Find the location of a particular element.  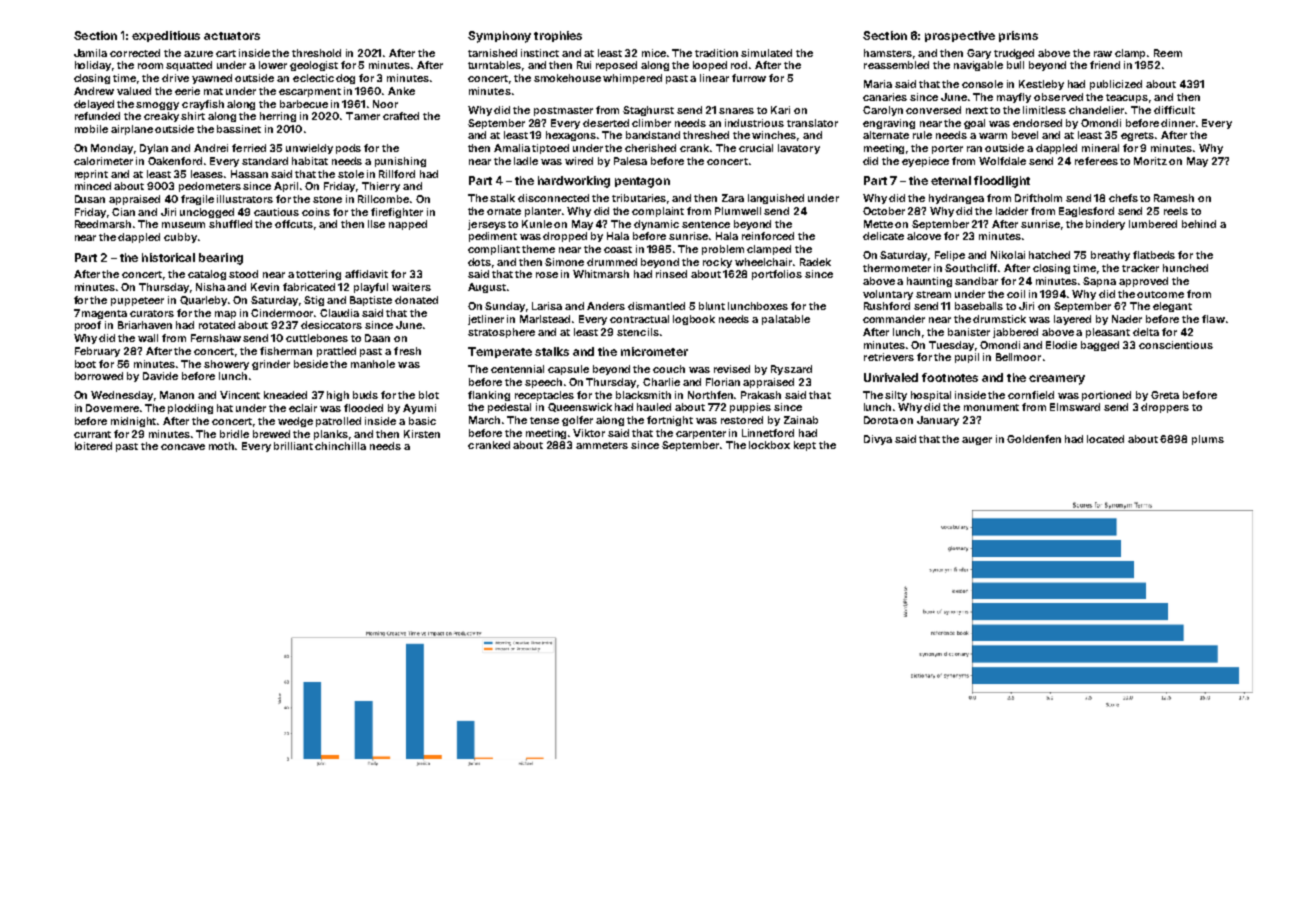

Ilse is located at coordinates (376, 224).
